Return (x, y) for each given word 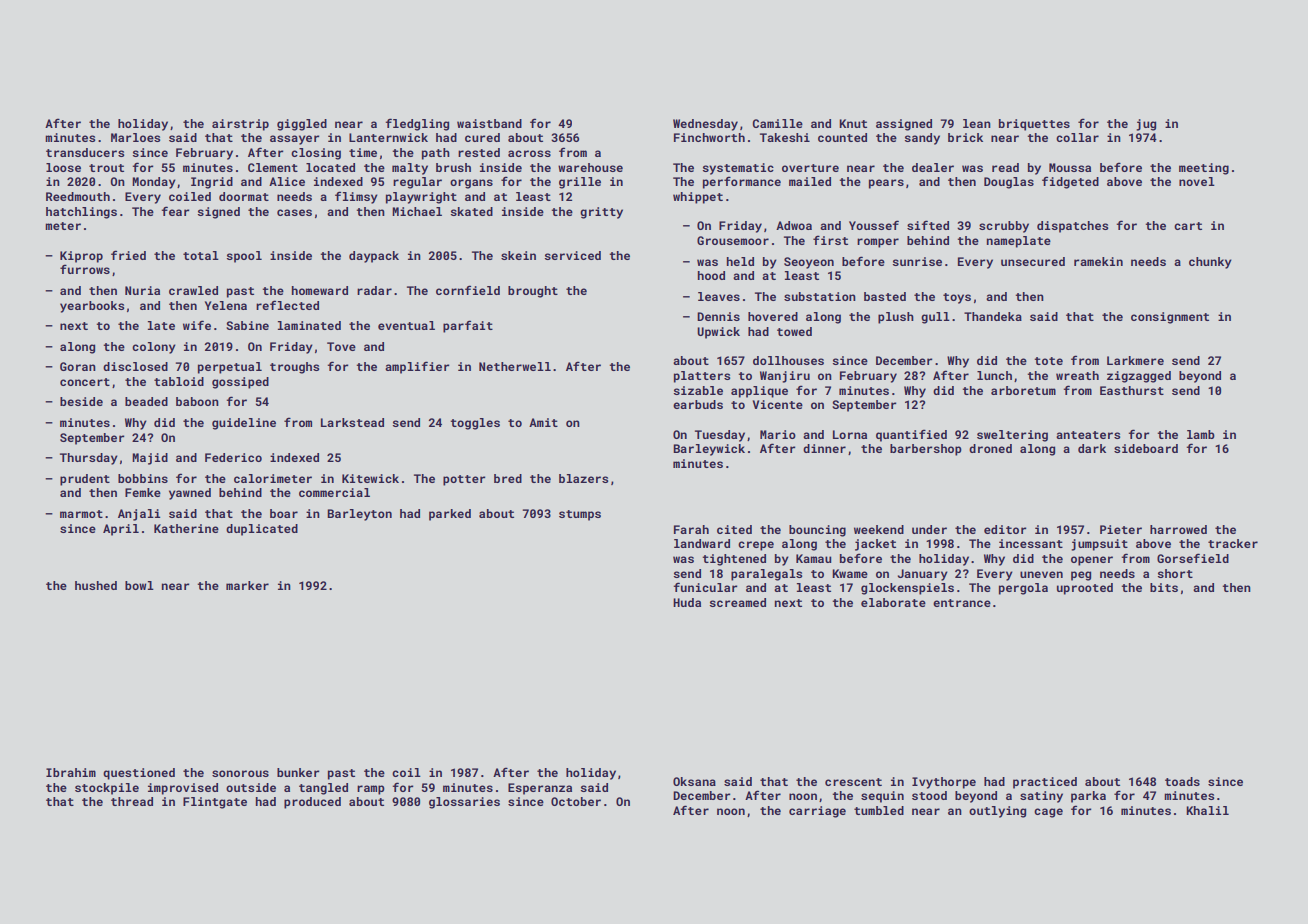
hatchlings (81, 213)
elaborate (893, 602)
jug (1146, 125)
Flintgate (215, 803)
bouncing (817, 531)
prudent (85, 480)
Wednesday (705, 125)
